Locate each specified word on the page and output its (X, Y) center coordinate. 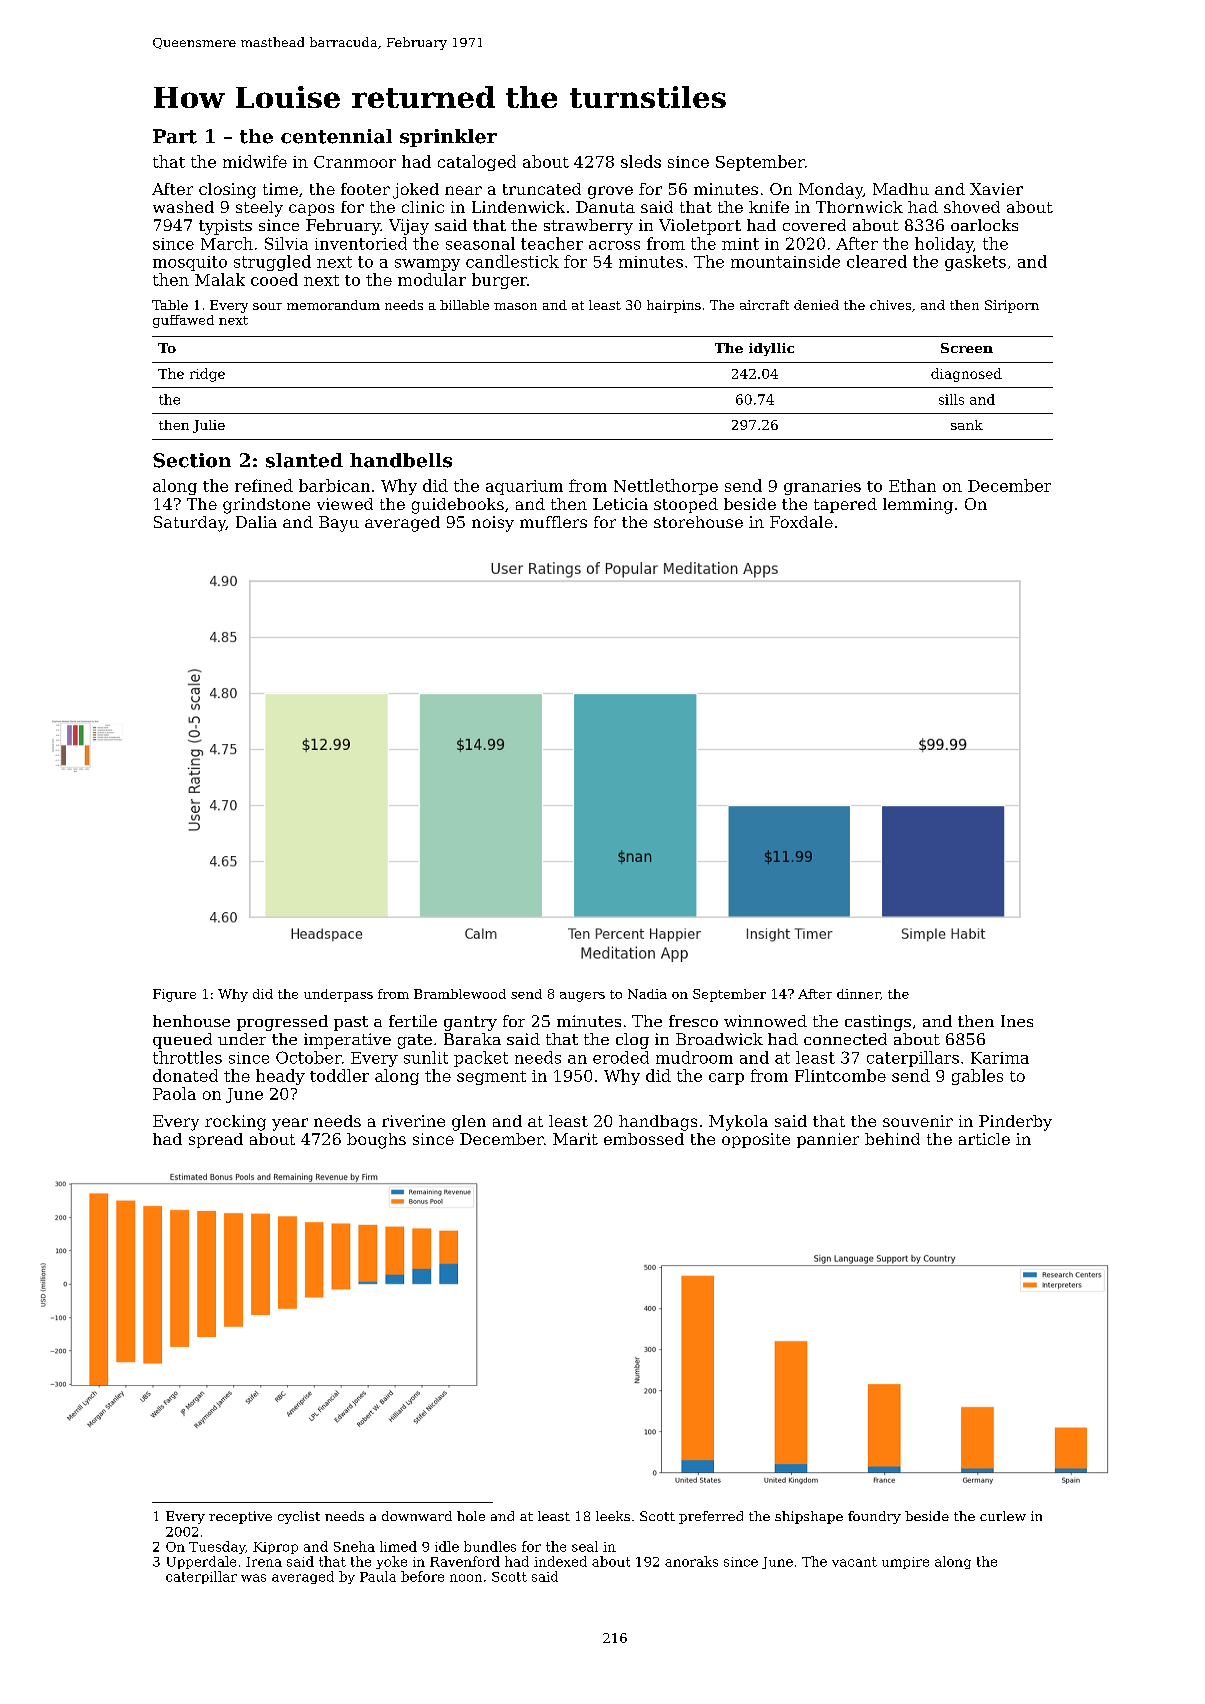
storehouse (698, 522)
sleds (641, 161)
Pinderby (1015, 1123)
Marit (575, 1139)
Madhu (901, 189)
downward (417, 1516)
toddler (339, 1075)
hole (471, 1516)
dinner (858, 994)
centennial (336, 136)
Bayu (339, 524)
